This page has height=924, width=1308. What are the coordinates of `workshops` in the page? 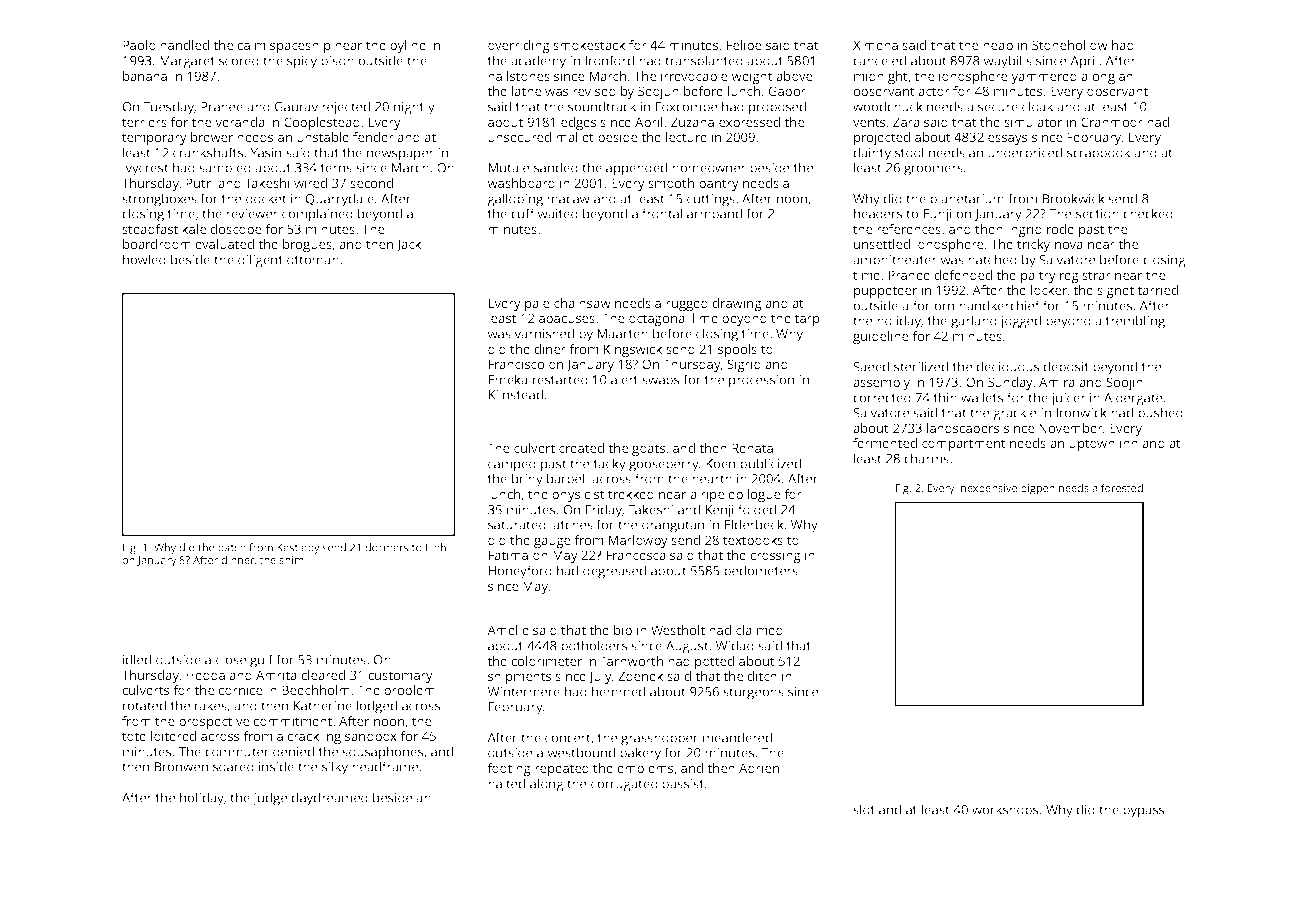 It's located at (1005, 811).
